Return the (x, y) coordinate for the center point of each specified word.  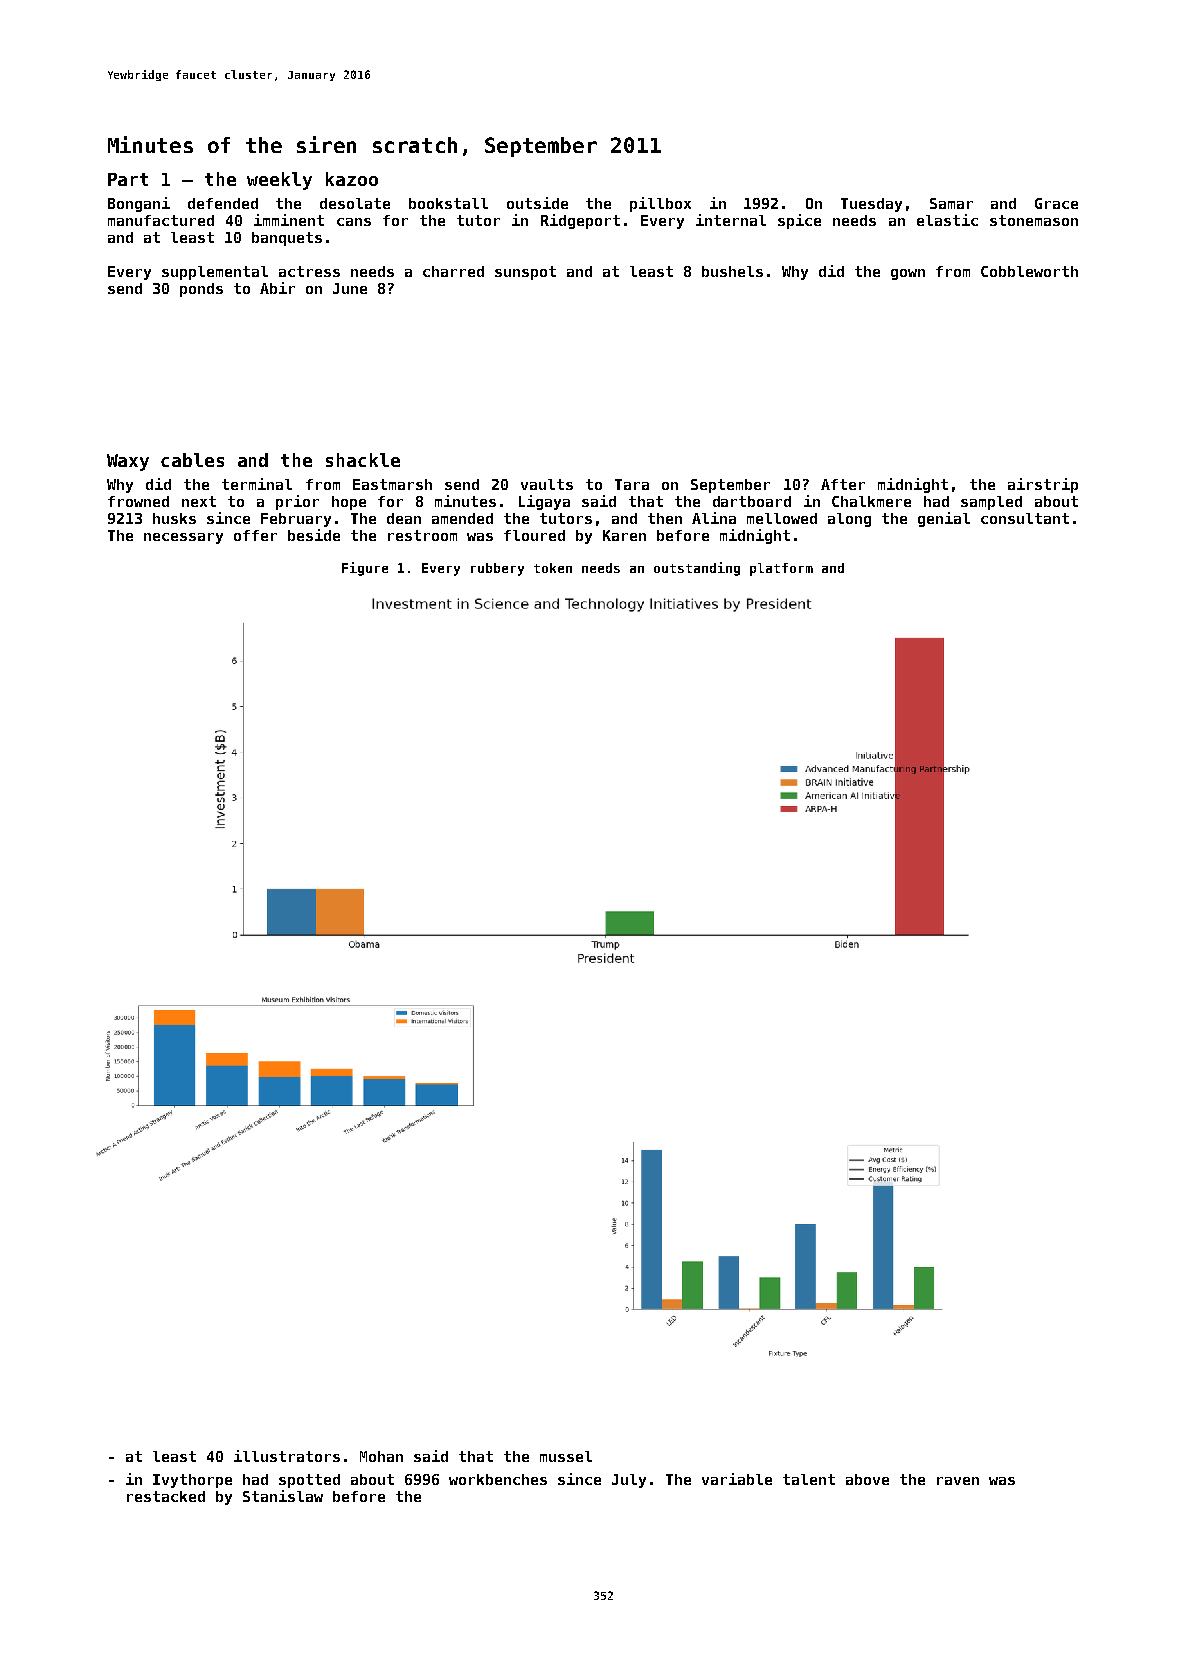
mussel (566, 1456)
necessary (183, 538)
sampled (991, 503)
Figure (365, 569)
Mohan (381, 1456)
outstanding (697, 569)
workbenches (498, 1479)
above (867, 1479)
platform (781, 569)
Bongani (139, 204)
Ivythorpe (192, 1481)
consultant (1025, 518)
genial (944, 519)
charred (453, 271)
